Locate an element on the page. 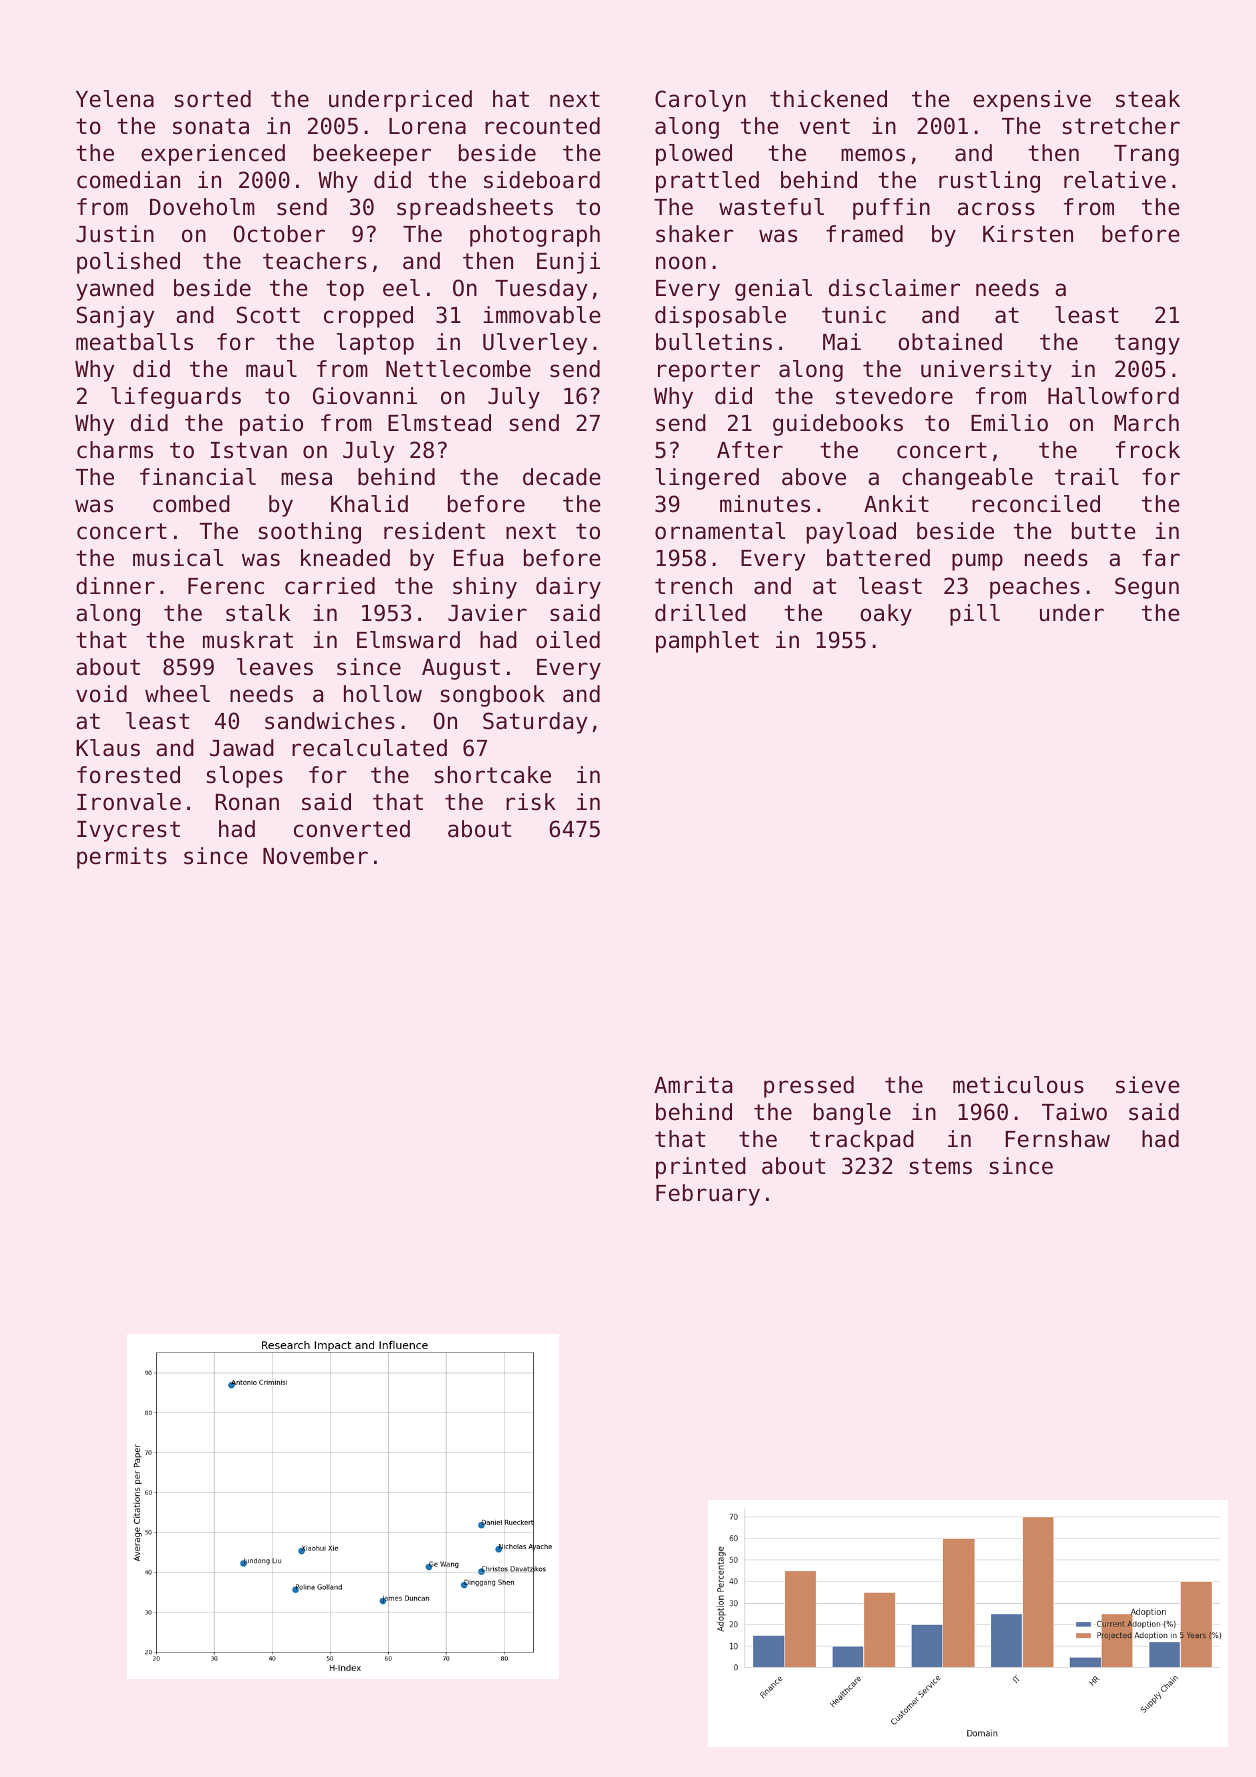 The image size is (1256, 1777). Segun is located at coordinates (1147, 588).
